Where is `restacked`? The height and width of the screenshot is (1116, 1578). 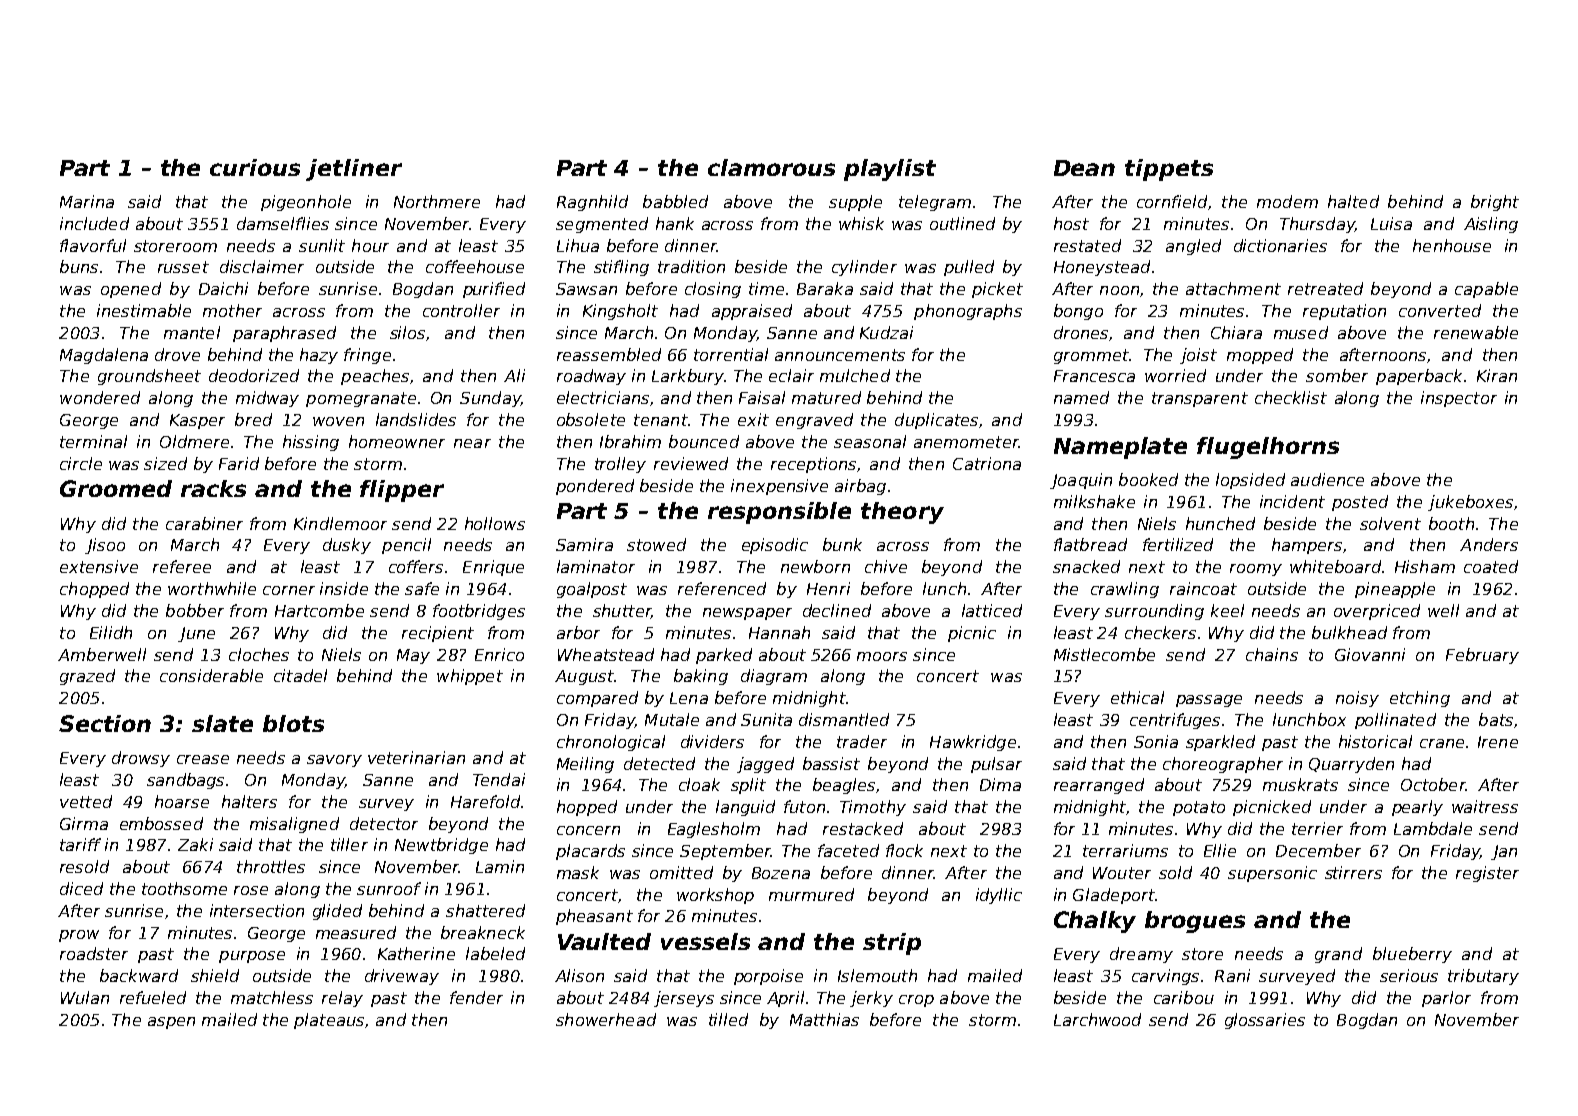
restacked is located at coordinates (863, 828).
